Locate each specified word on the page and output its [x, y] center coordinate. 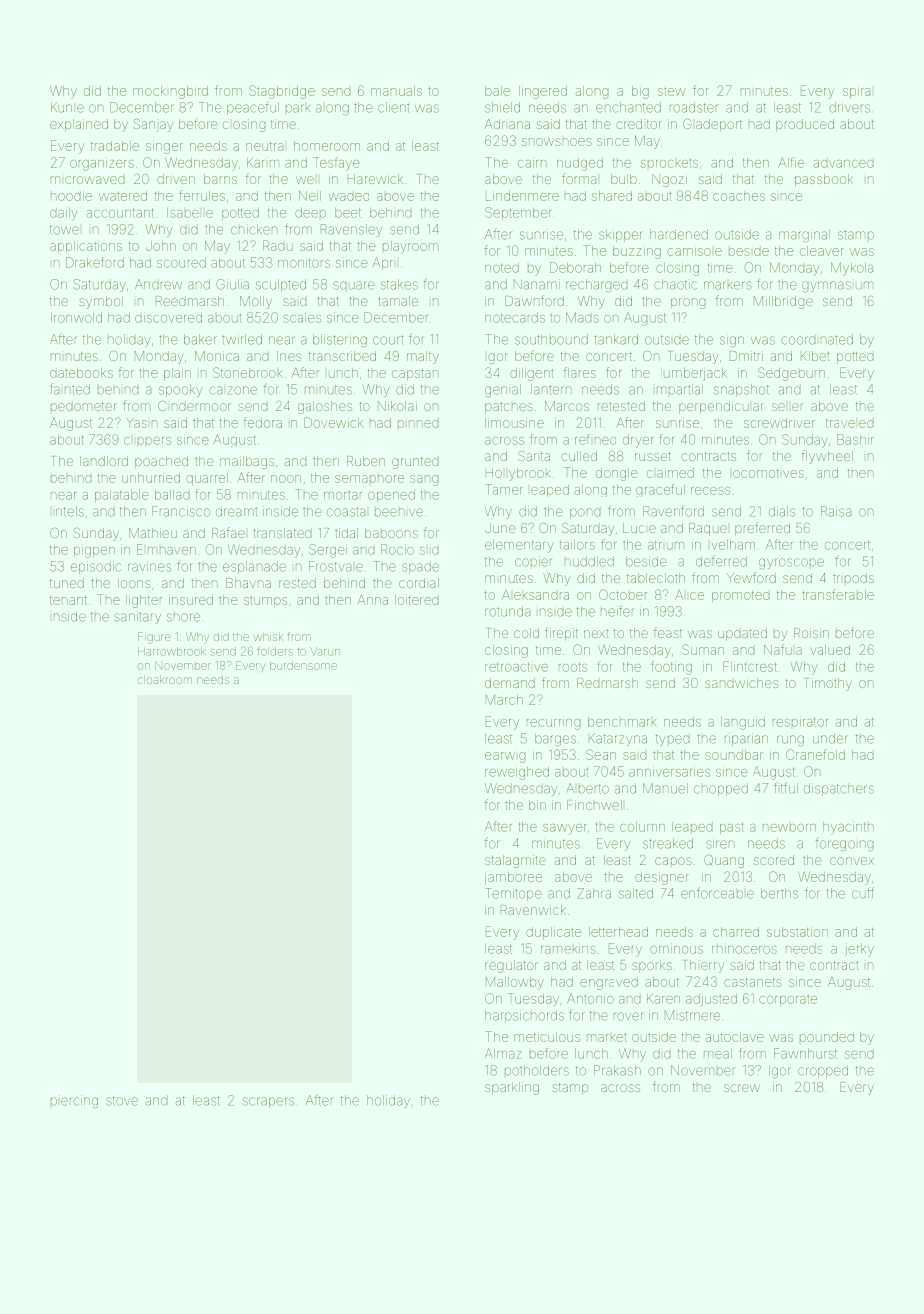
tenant [68, 600]
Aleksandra [535, 595]
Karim [263, 163]
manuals [396, 91]
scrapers [268, 1102]
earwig [505, 757]
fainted [70, 389]
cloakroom [165, 680]
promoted [740, 596]
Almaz [503, 1053]
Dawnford [534, 300]
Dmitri [746, 356]
